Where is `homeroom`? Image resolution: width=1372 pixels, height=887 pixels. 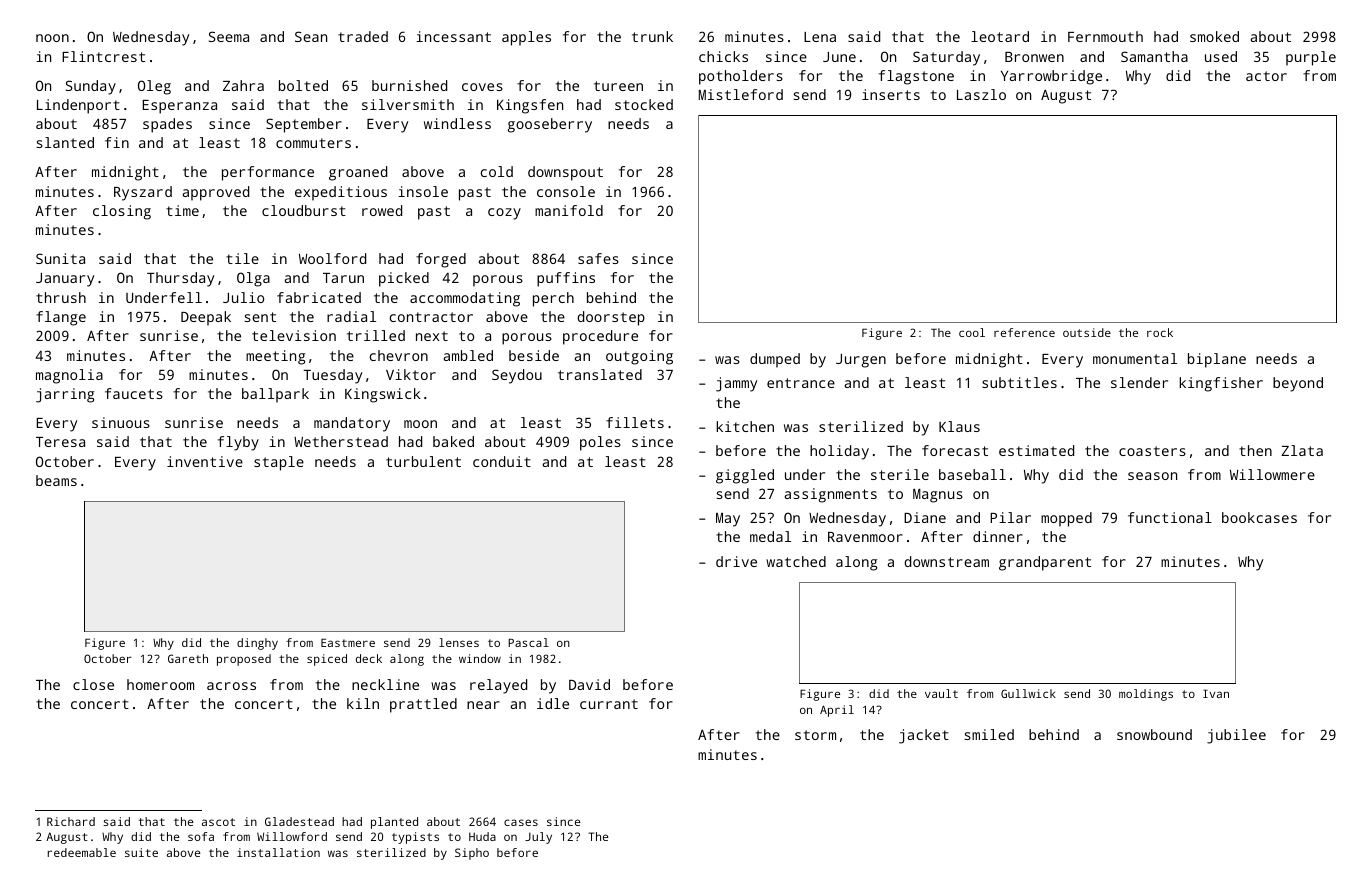 homeroom is located at coordinates (160, 684).
